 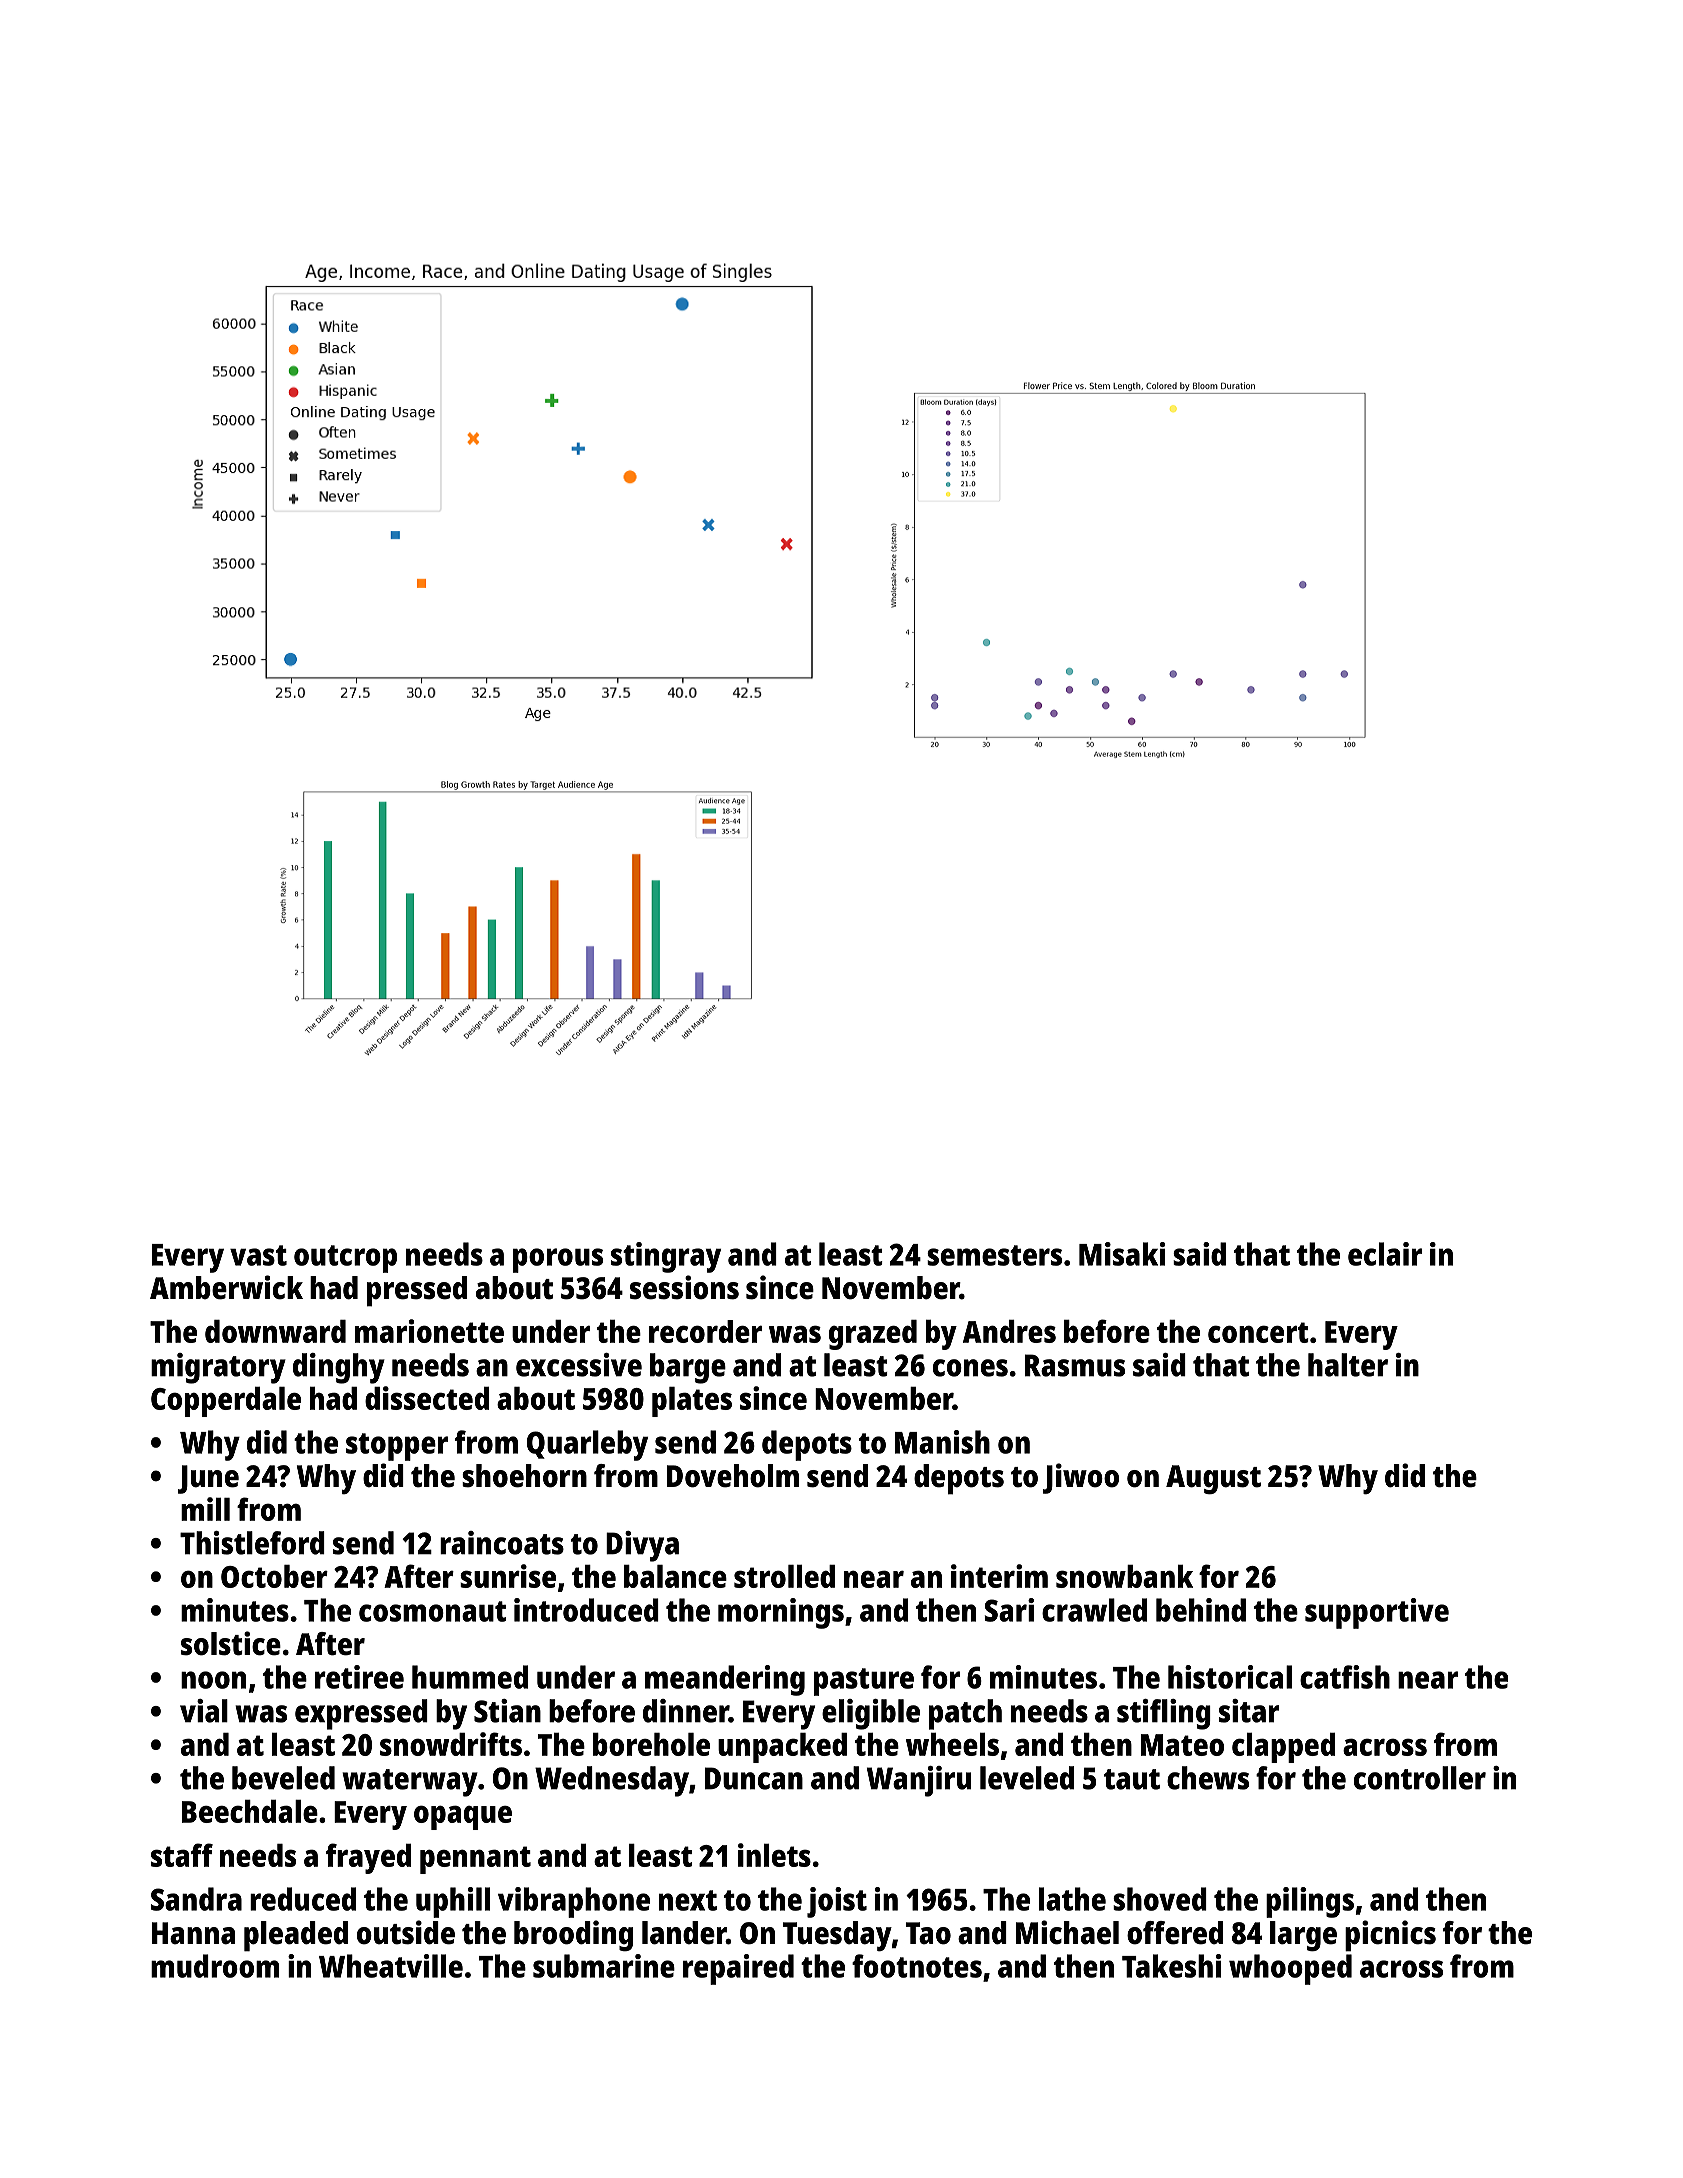 I want to click on mudroom, so click(x=215, y=1966).
